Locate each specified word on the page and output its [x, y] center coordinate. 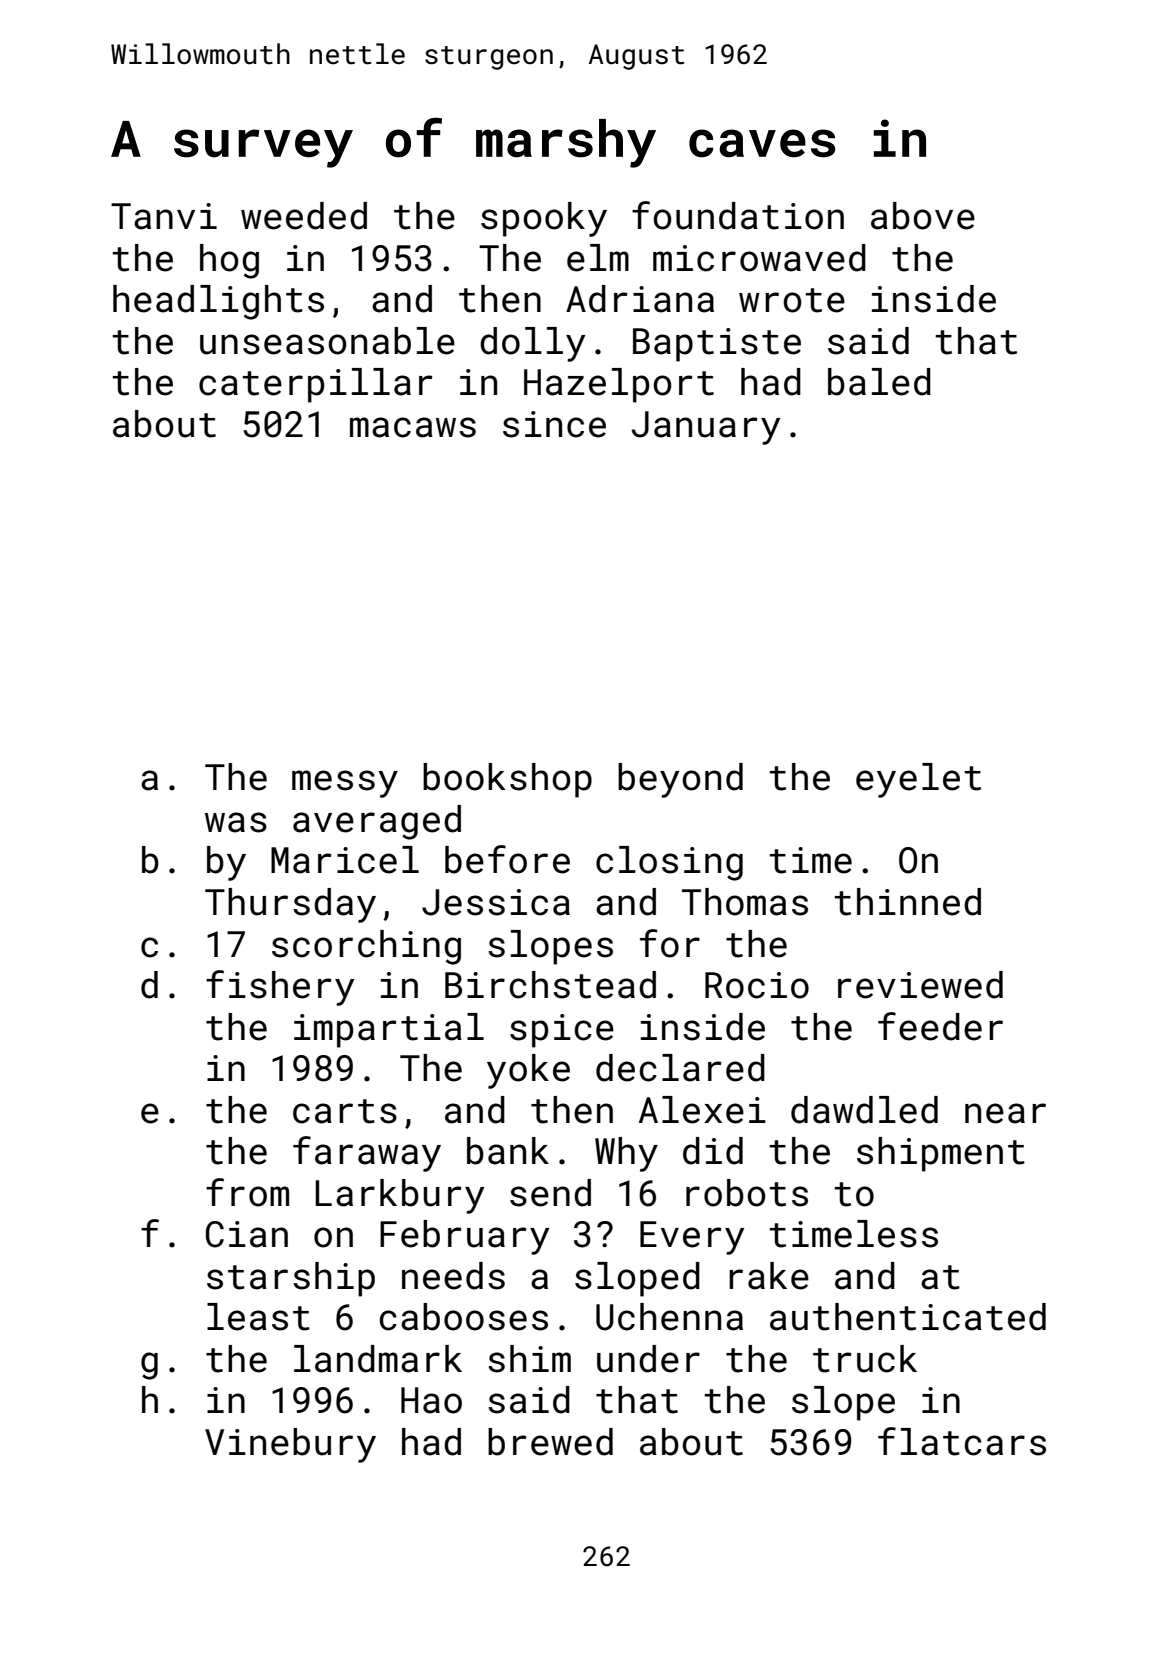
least [258, 1317]
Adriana [640, 299]
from [247, 1192]
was [236, 822]
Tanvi [164, 216]
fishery [280, 988]
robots [747, 1193]
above [923, 216]
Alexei [702, 1110]
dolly [532, 344]
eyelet [918, 780]
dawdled [864, 1110]
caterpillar [316, 385]
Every [692, 1238]
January [706, 428]
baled [879, 382]
